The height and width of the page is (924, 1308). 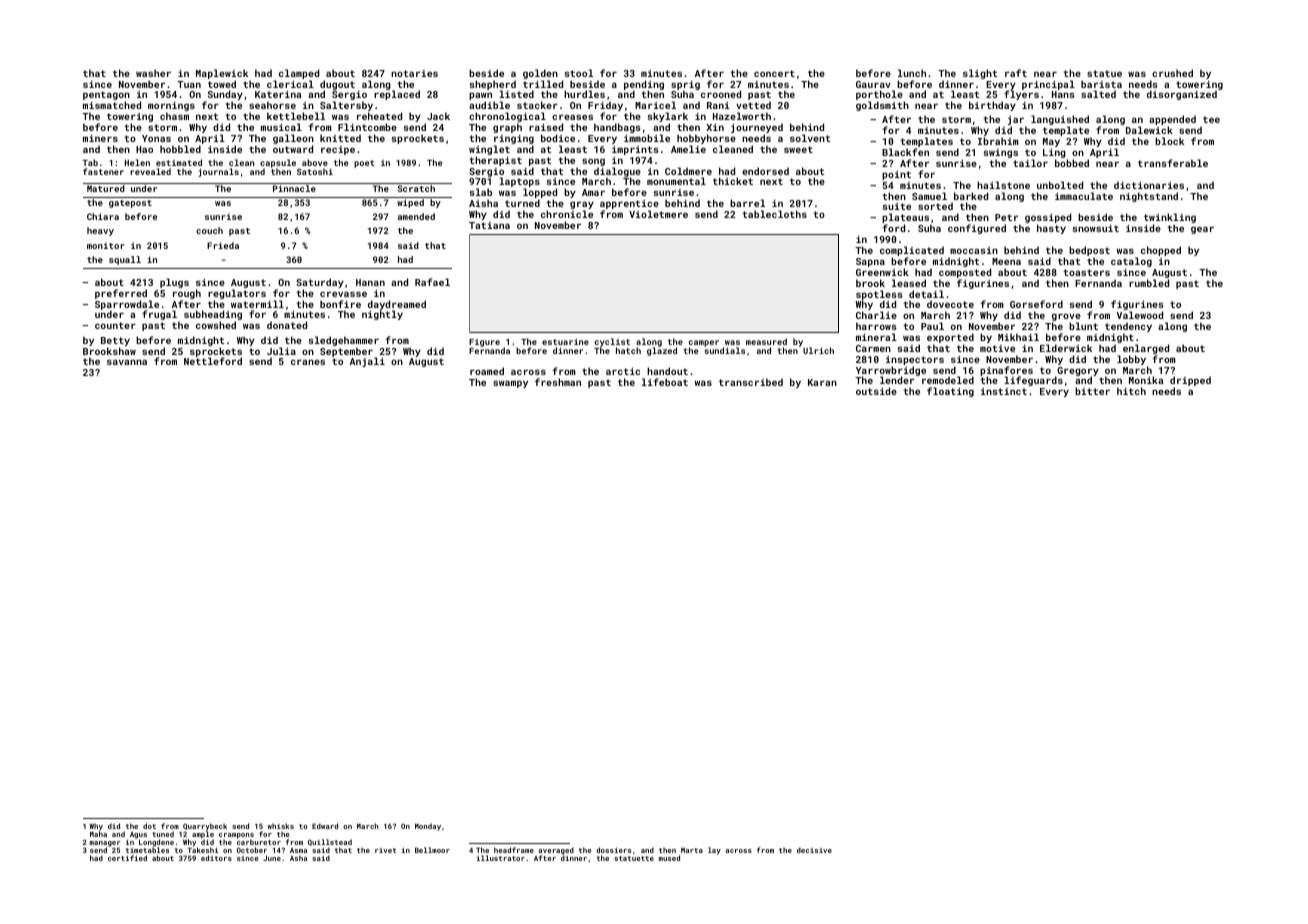 I want to click on decisive, so click(x=814, y=850).
